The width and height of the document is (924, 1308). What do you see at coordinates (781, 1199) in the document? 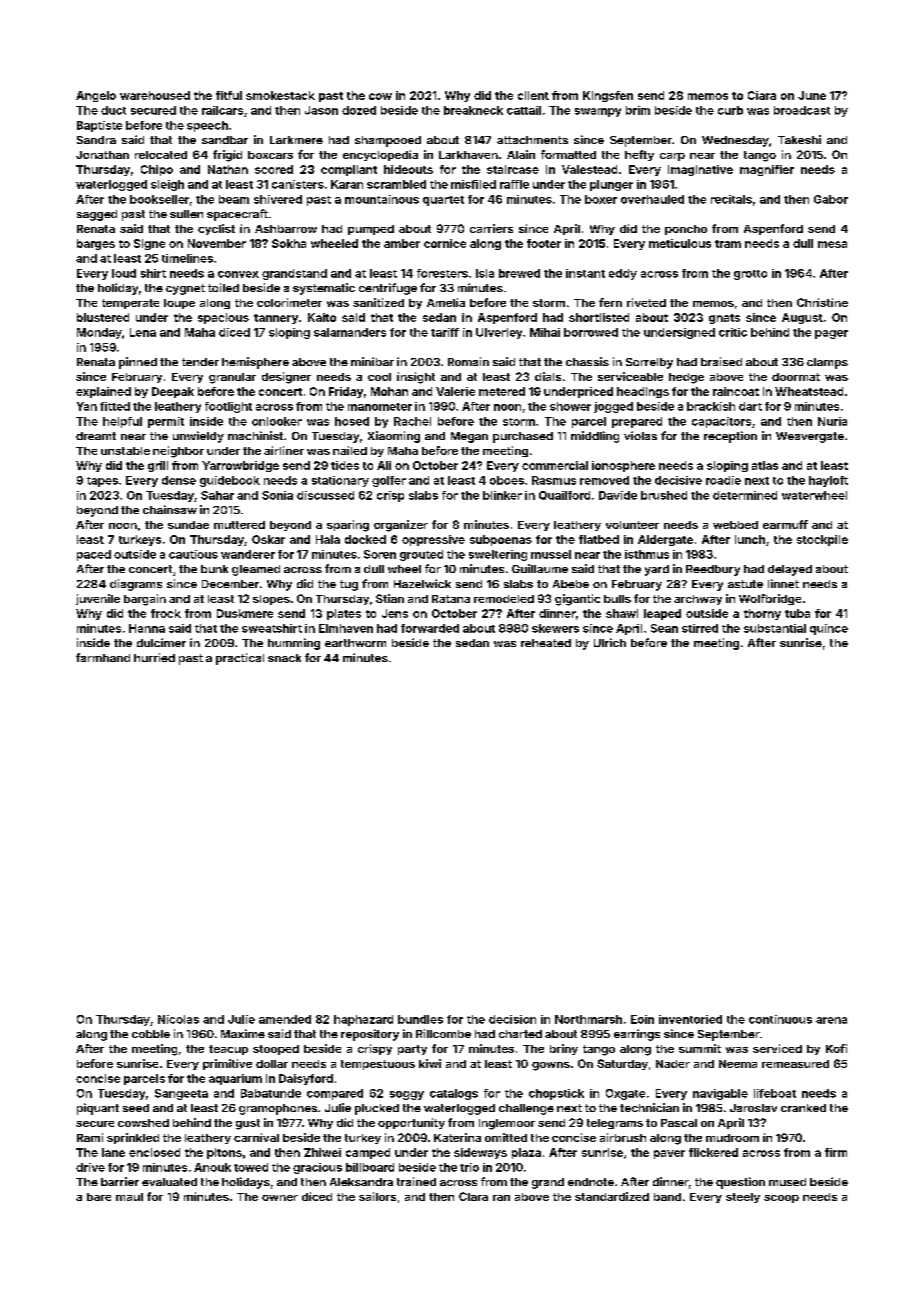
I see `scoop` at bounding box center [781, 1199].
